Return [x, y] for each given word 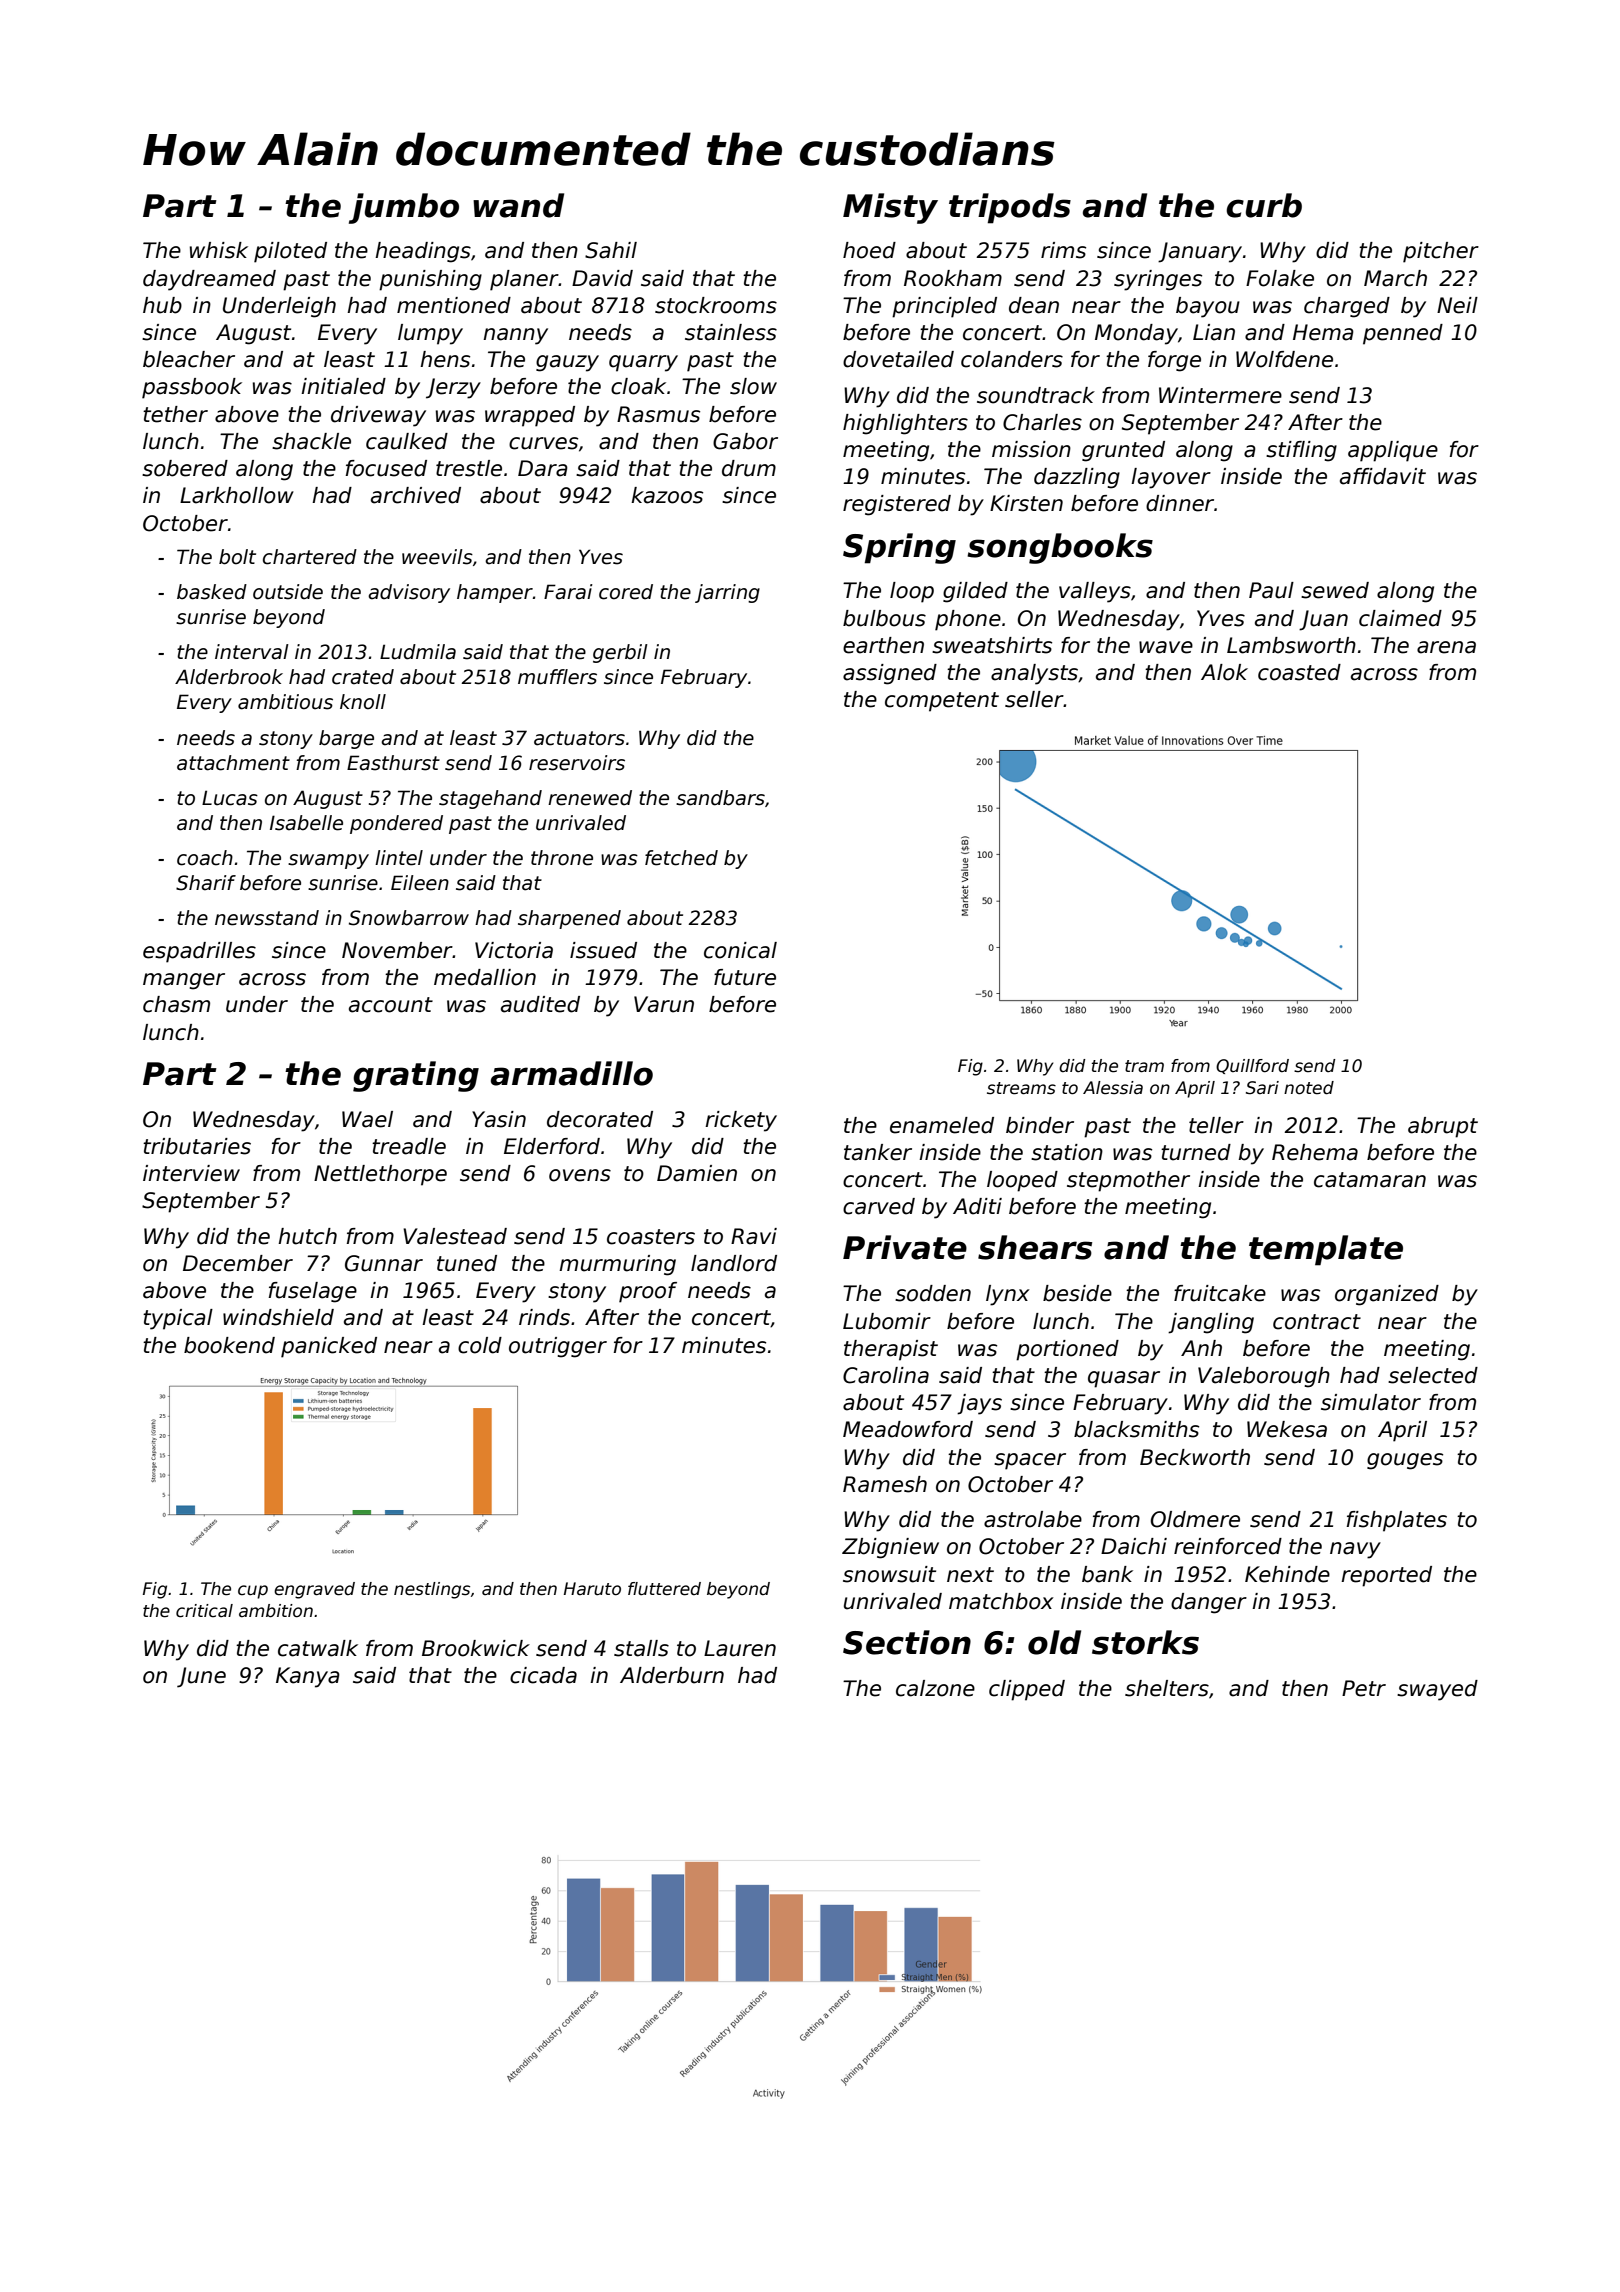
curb [1264, 205]
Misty [890, 208]
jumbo [404, 208]
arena [1446, 647]
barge [346, 739]
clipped [1027, 1690]
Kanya [308, 1677]
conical [740, 950]
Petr [1364, 1688]
